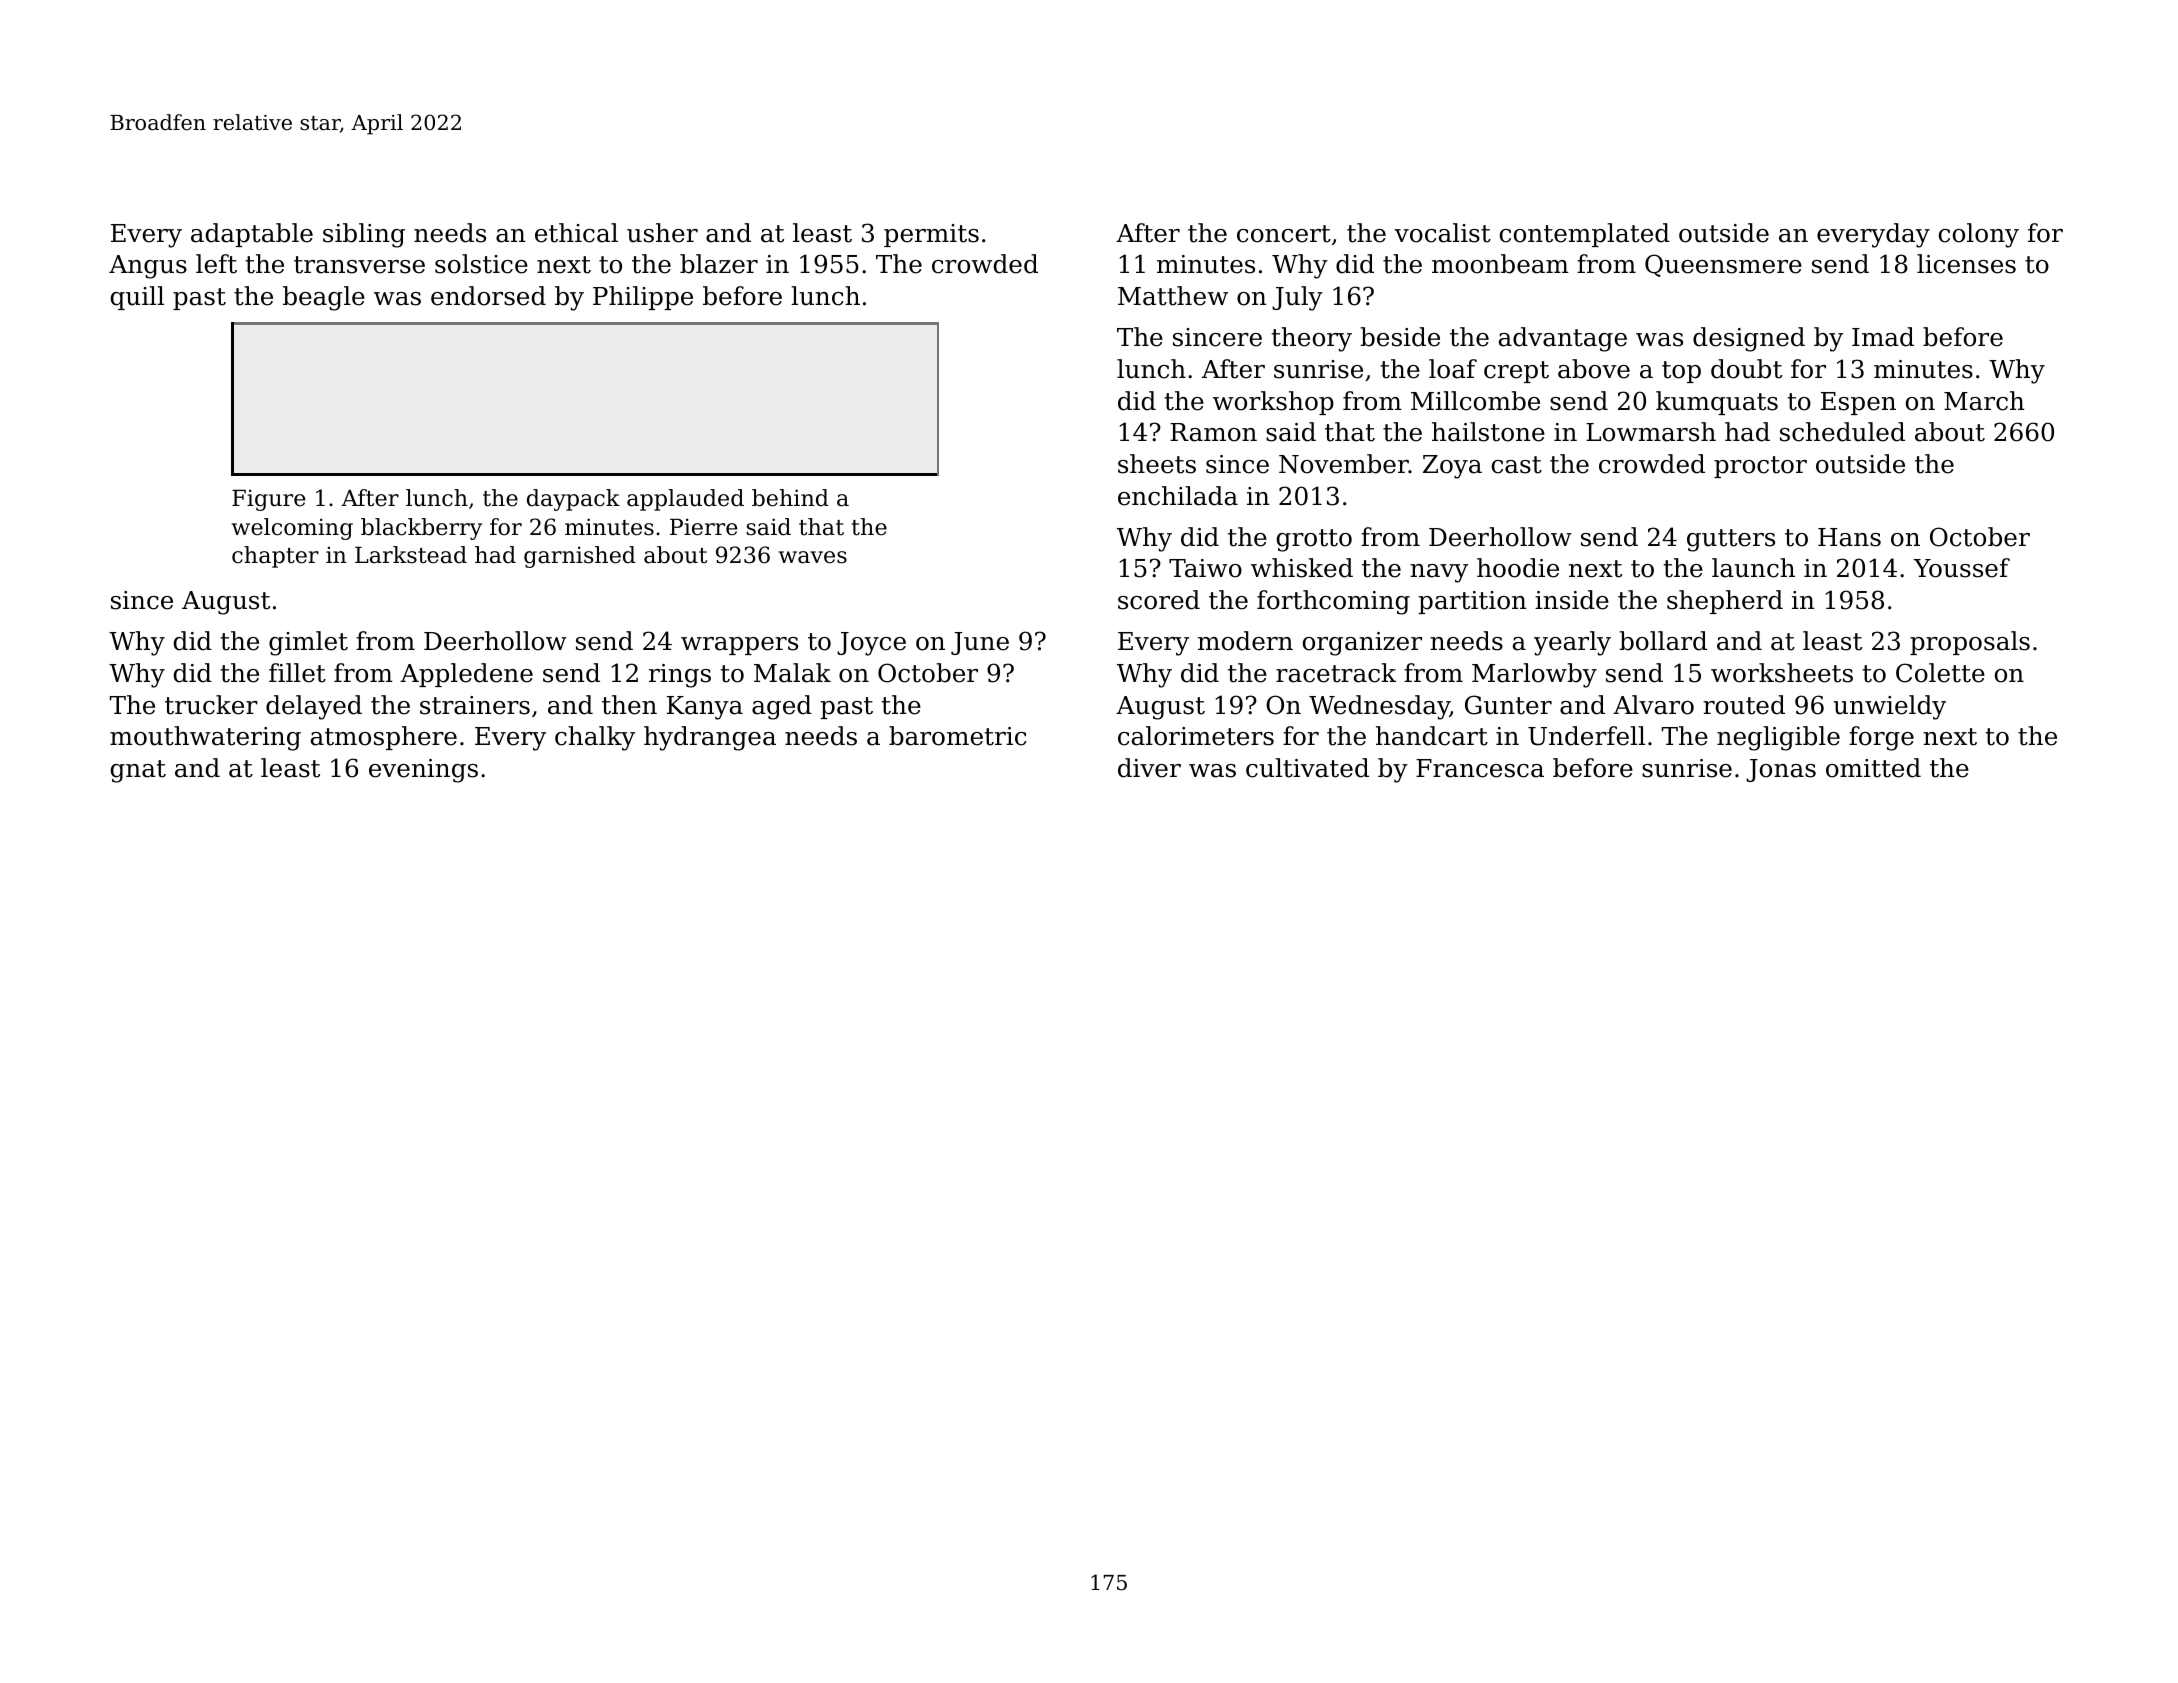 The image size is (2178, 1683). What do you see at coordinates (1970, 643) in the screenshot?
I see `proposals` at bounding box center [1970, 643].
